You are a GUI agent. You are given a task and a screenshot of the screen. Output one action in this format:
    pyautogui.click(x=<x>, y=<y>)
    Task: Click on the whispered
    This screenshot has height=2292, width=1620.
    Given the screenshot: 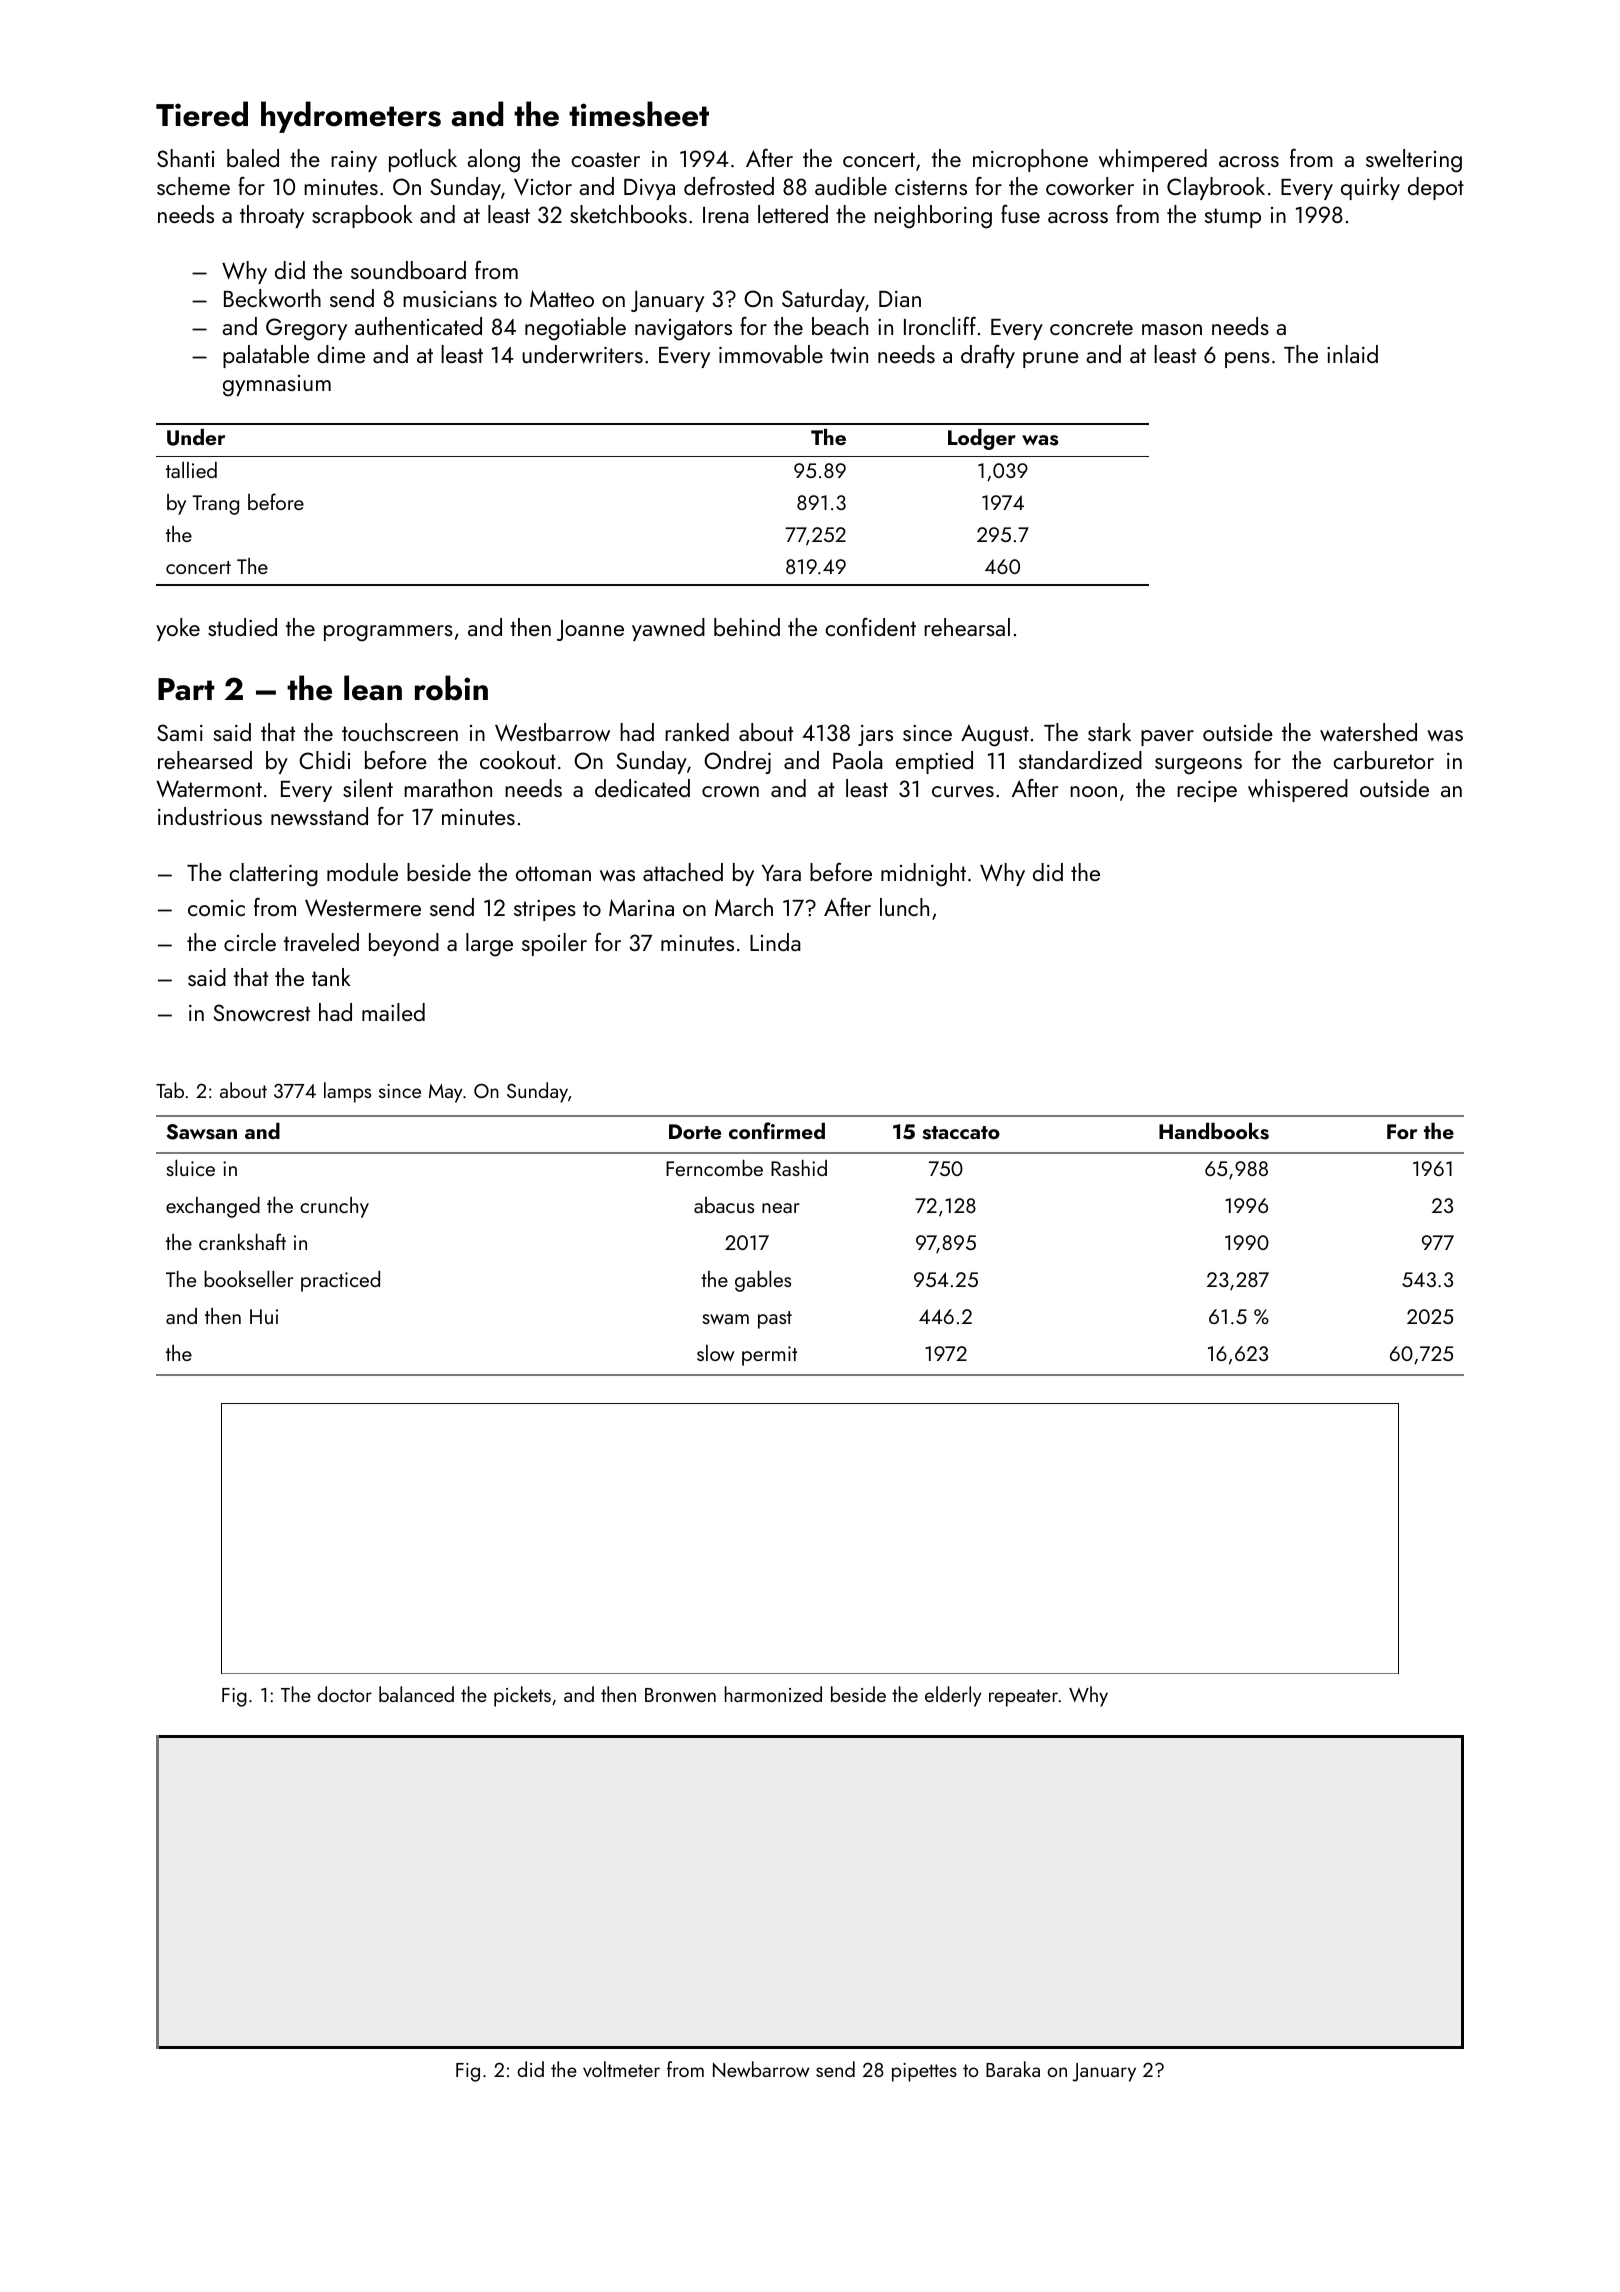 What is the action you would take?
    pyautogui.click(x=1298, y=790)
